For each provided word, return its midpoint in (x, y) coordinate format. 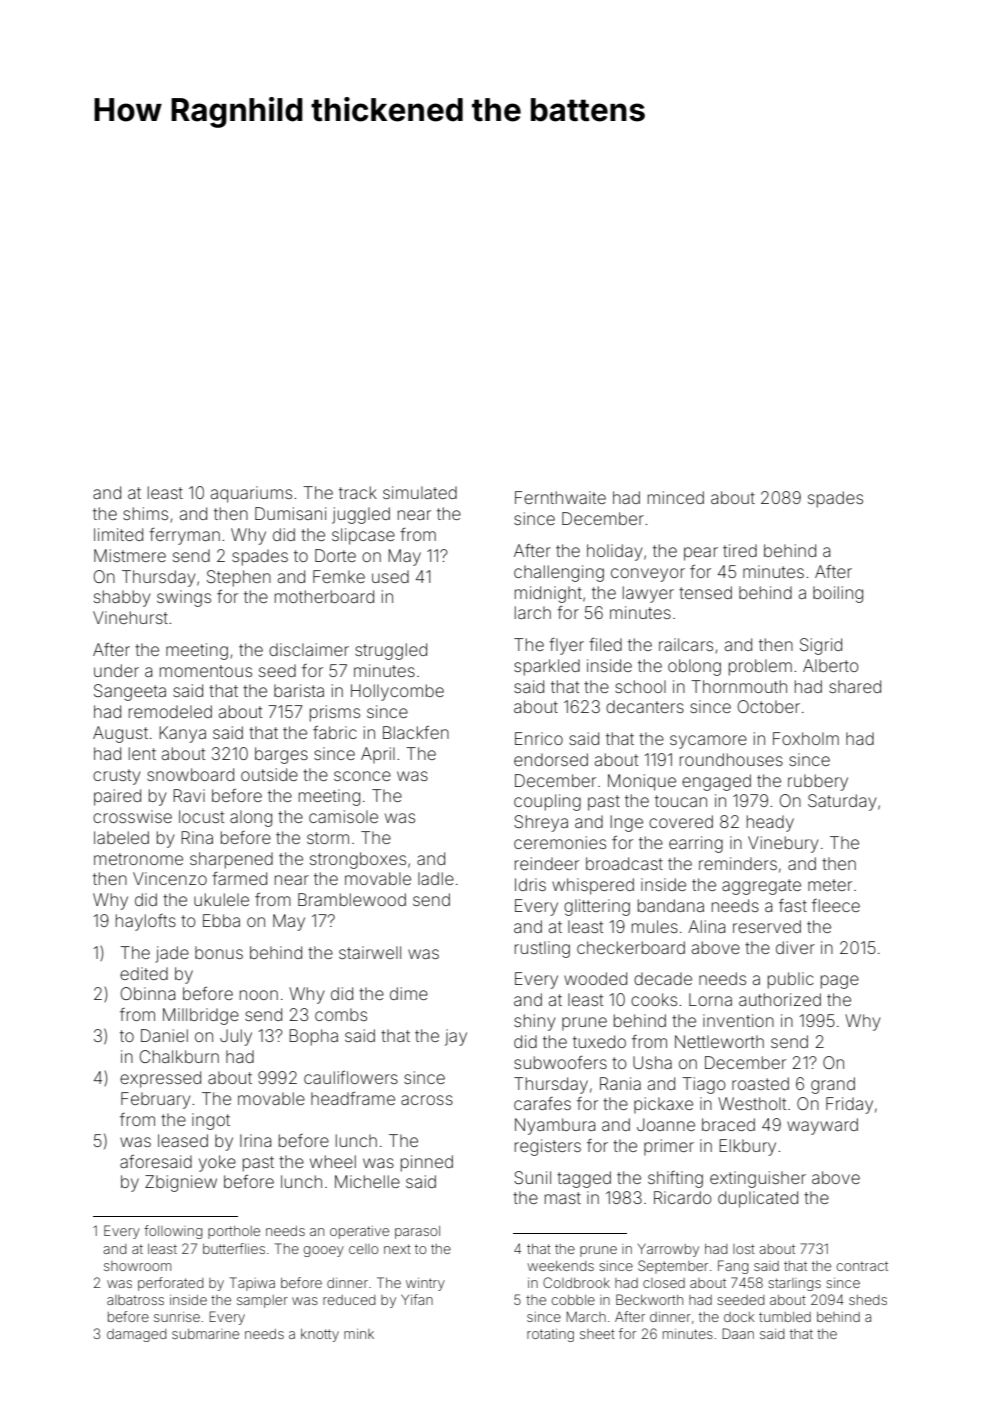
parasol (417, 1232)
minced (676, 497)
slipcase (363, 536)
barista (299, 690)
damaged (137, 1335)
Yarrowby (668, 1250)
